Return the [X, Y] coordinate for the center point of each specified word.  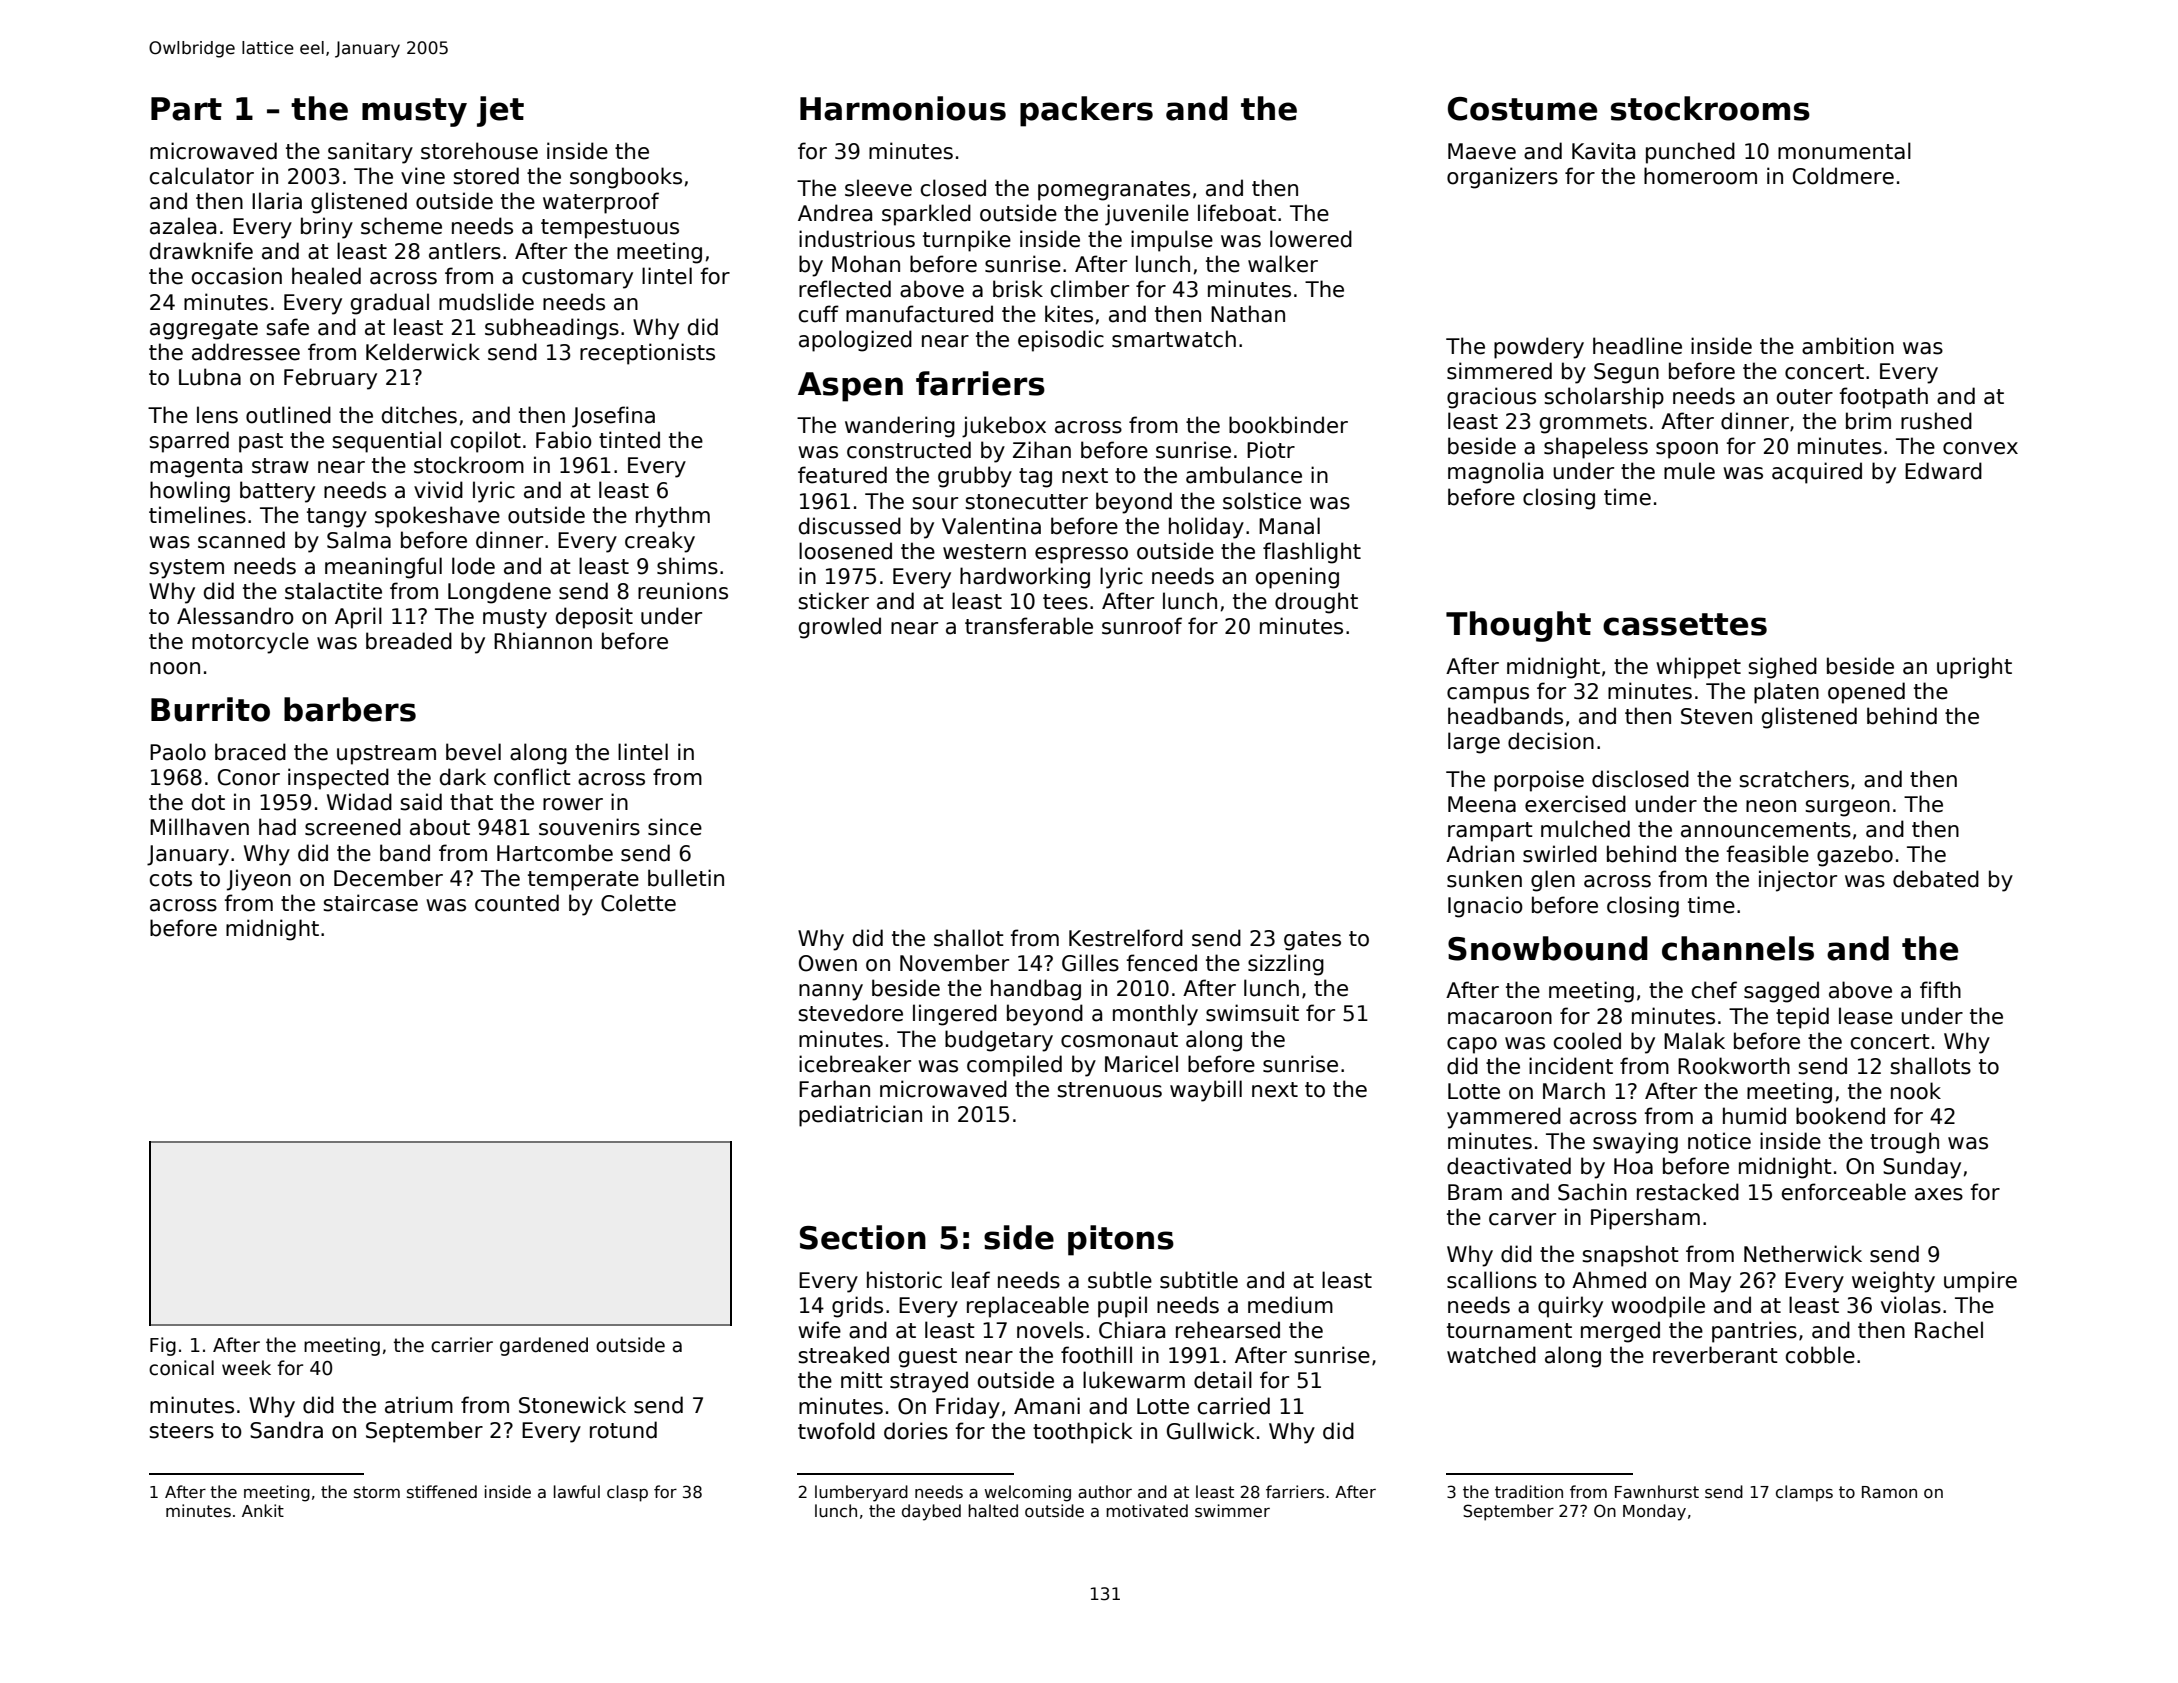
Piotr [1271, 450]
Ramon [1889, 1492]
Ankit [263, 1510]
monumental [1844, 151]
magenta [196, 468]
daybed [931, 1512]
